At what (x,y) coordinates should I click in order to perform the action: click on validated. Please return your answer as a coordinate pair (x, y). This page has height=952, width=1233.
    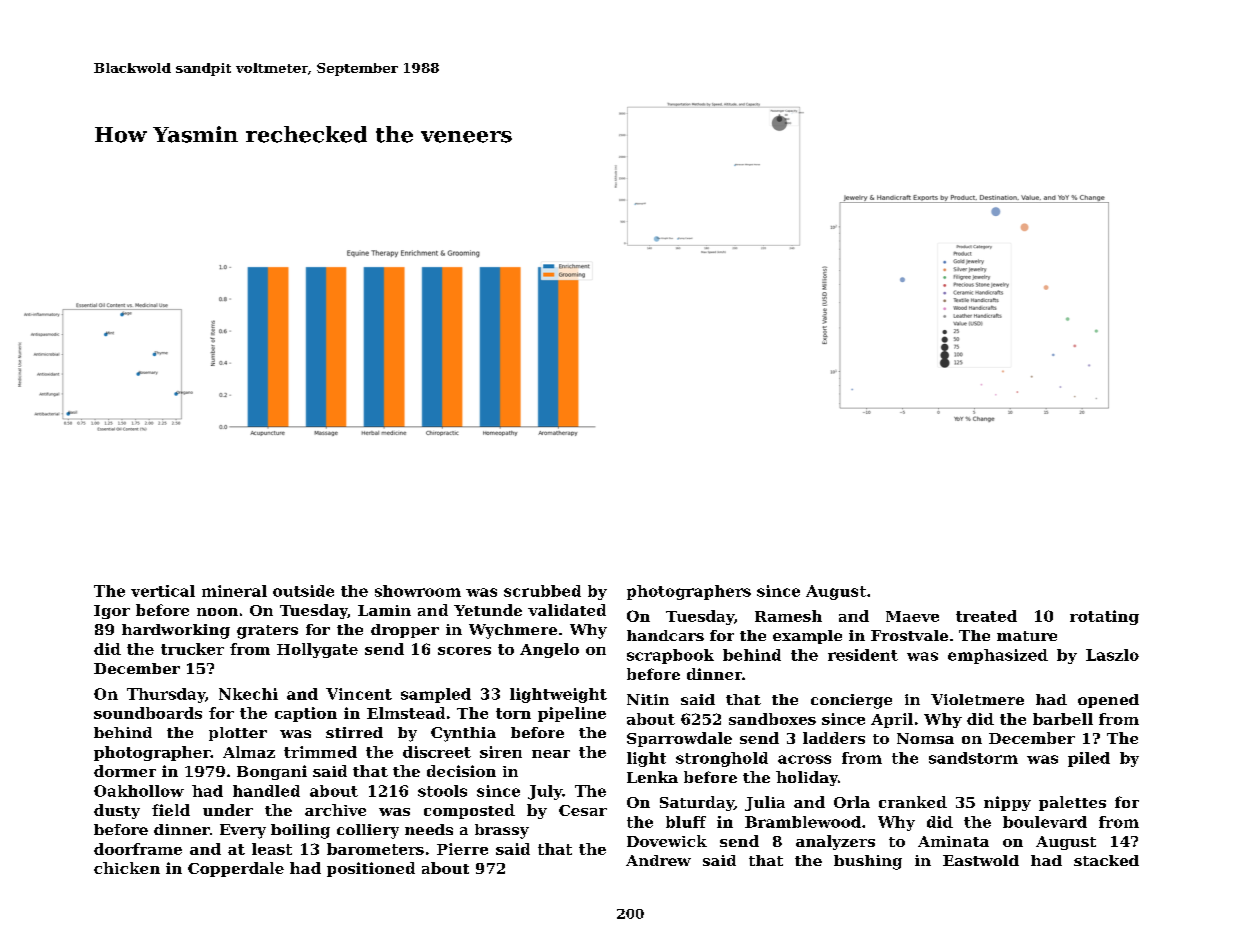
    Looking at the image, I should click on (567, 610).
